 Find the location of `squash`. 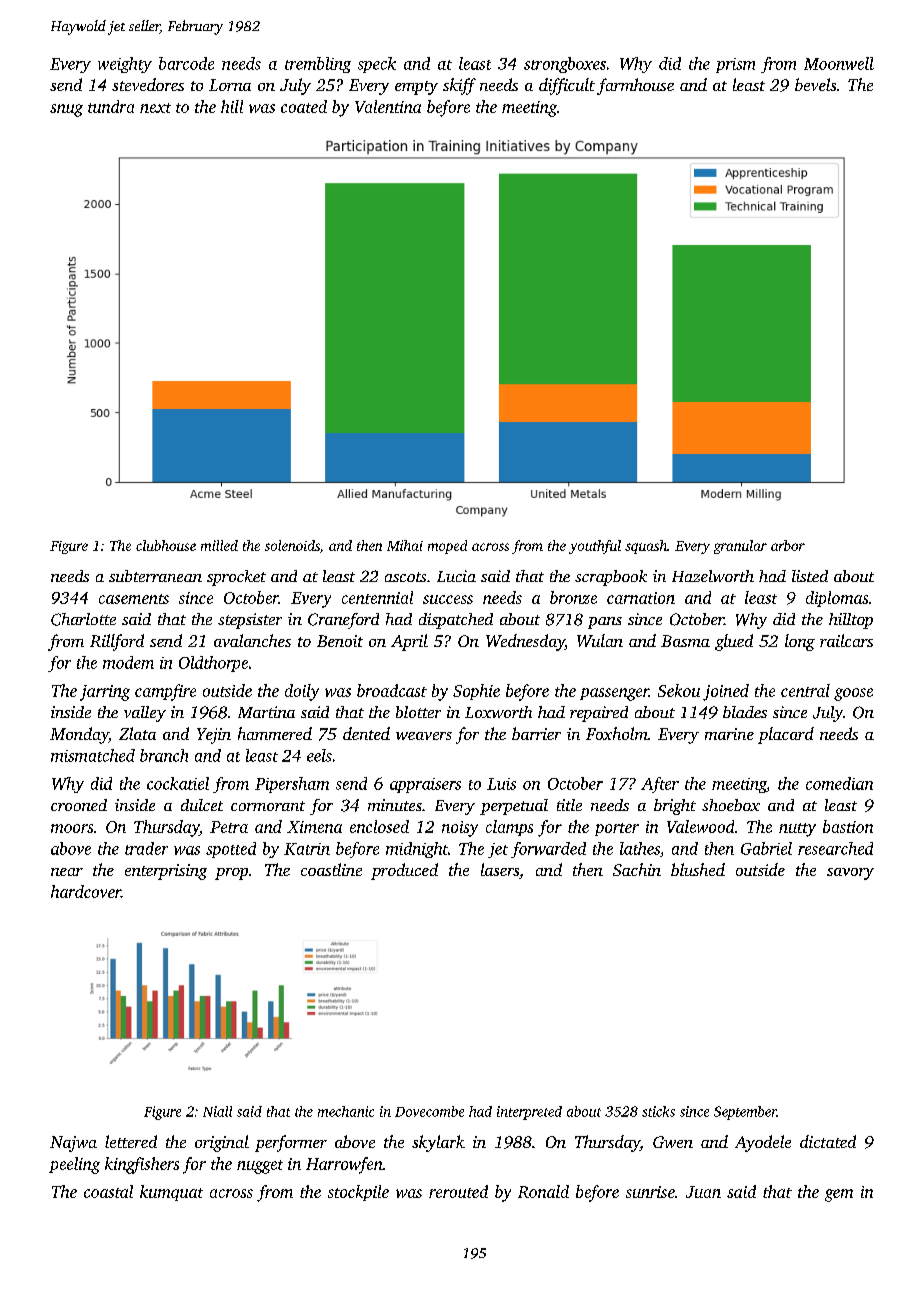

squash is located at coordinates (646, 547).
